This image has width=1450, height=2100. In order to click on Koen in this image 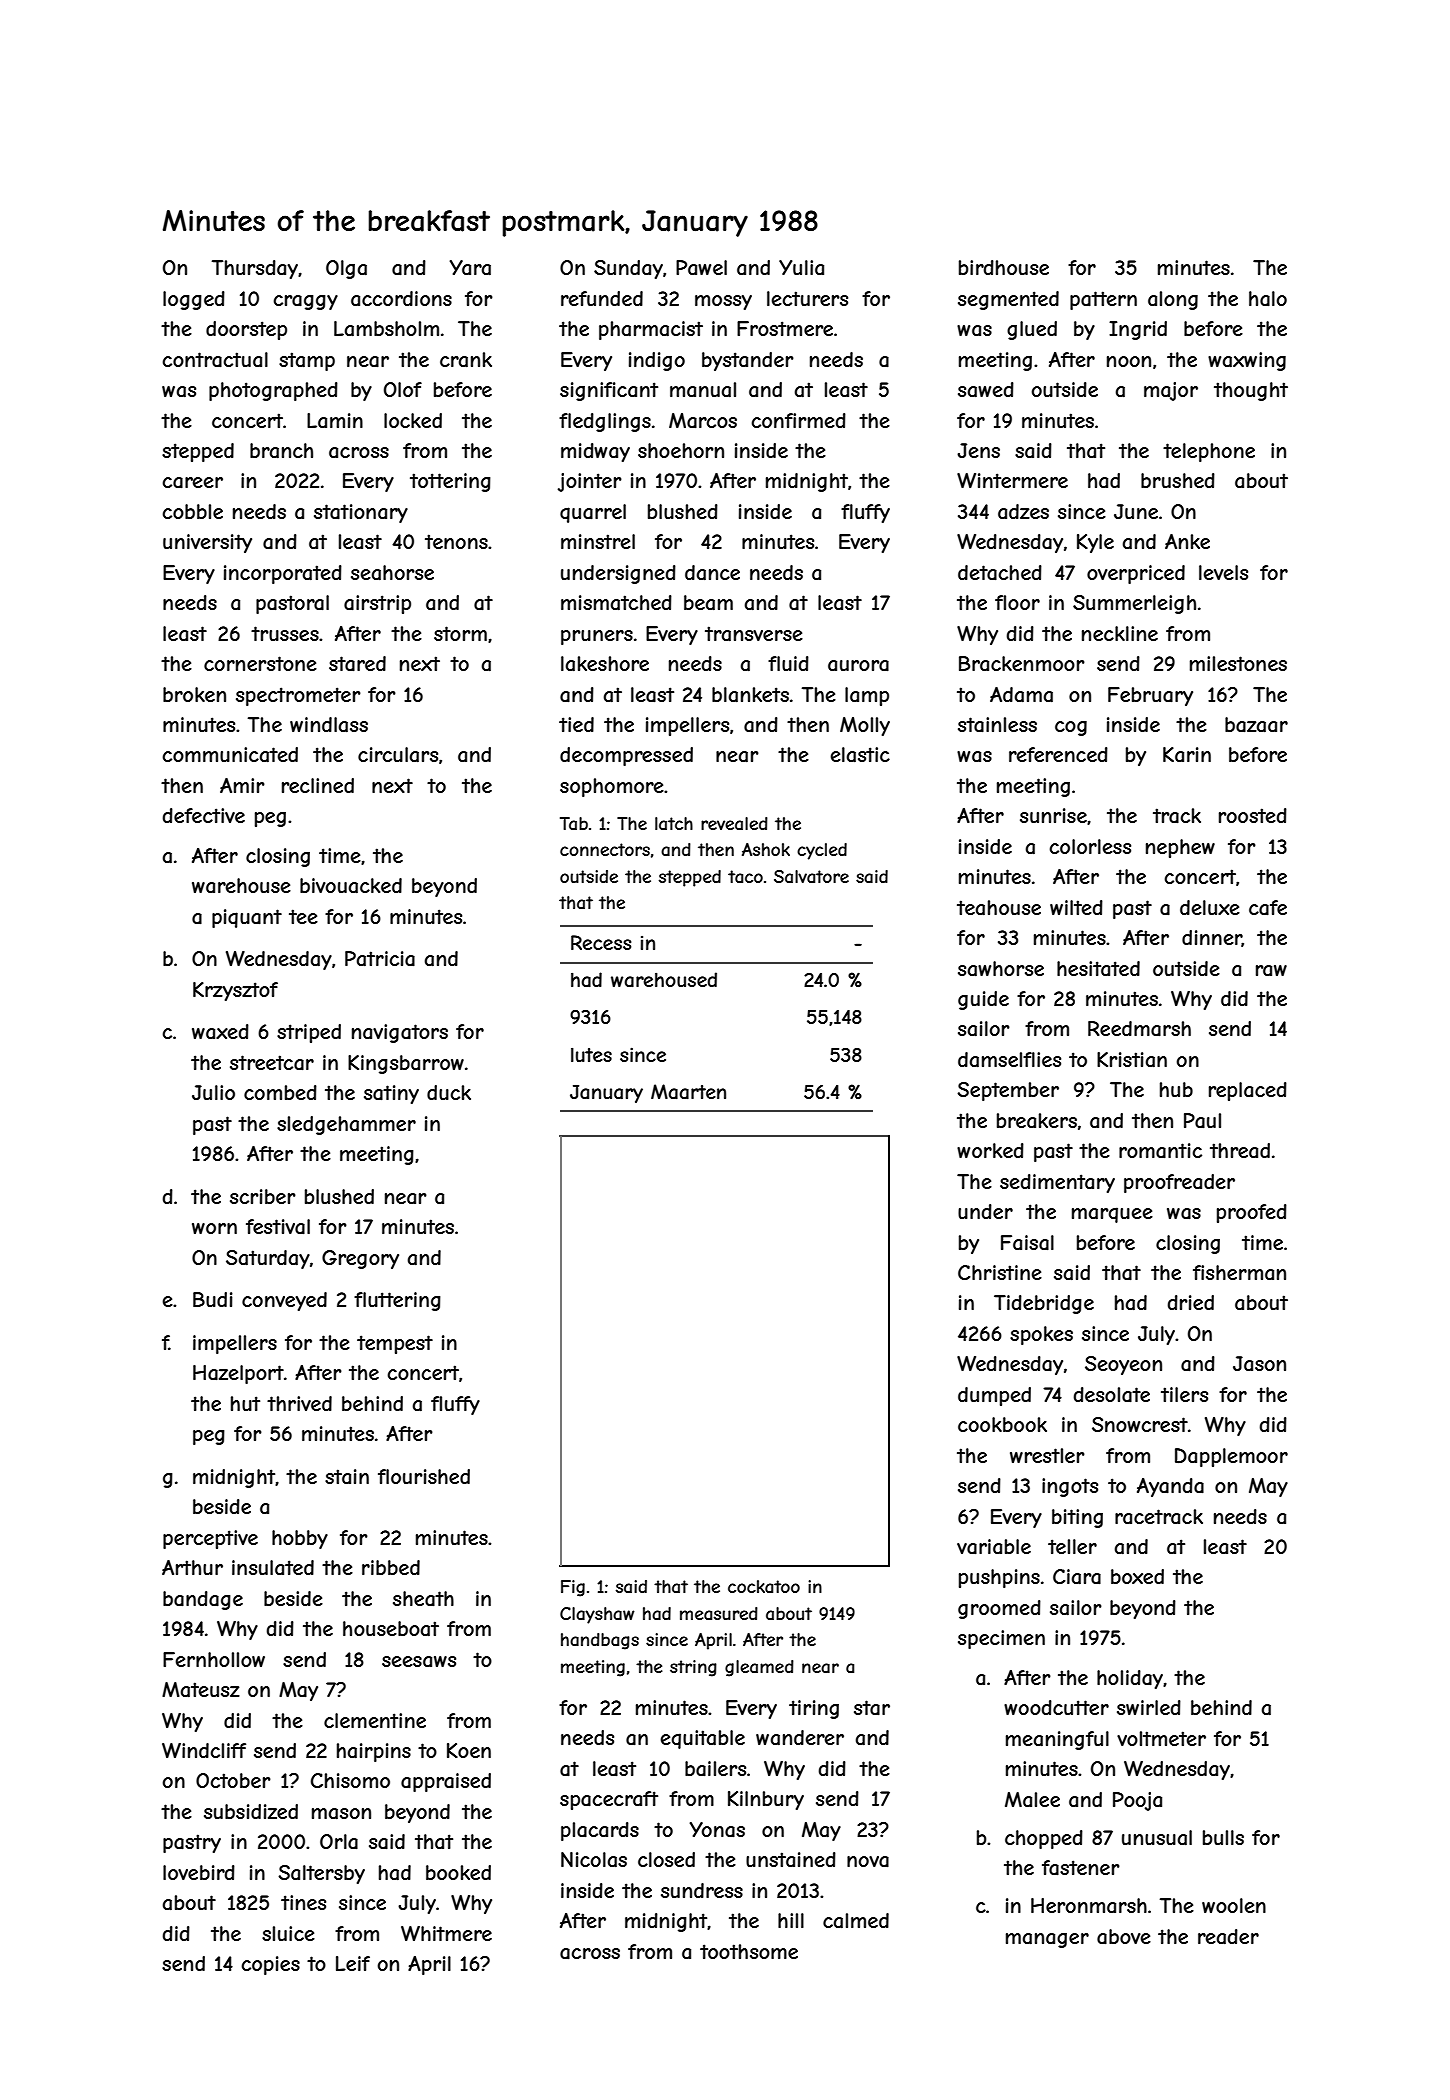, I will do `click(469, 1750)`.
